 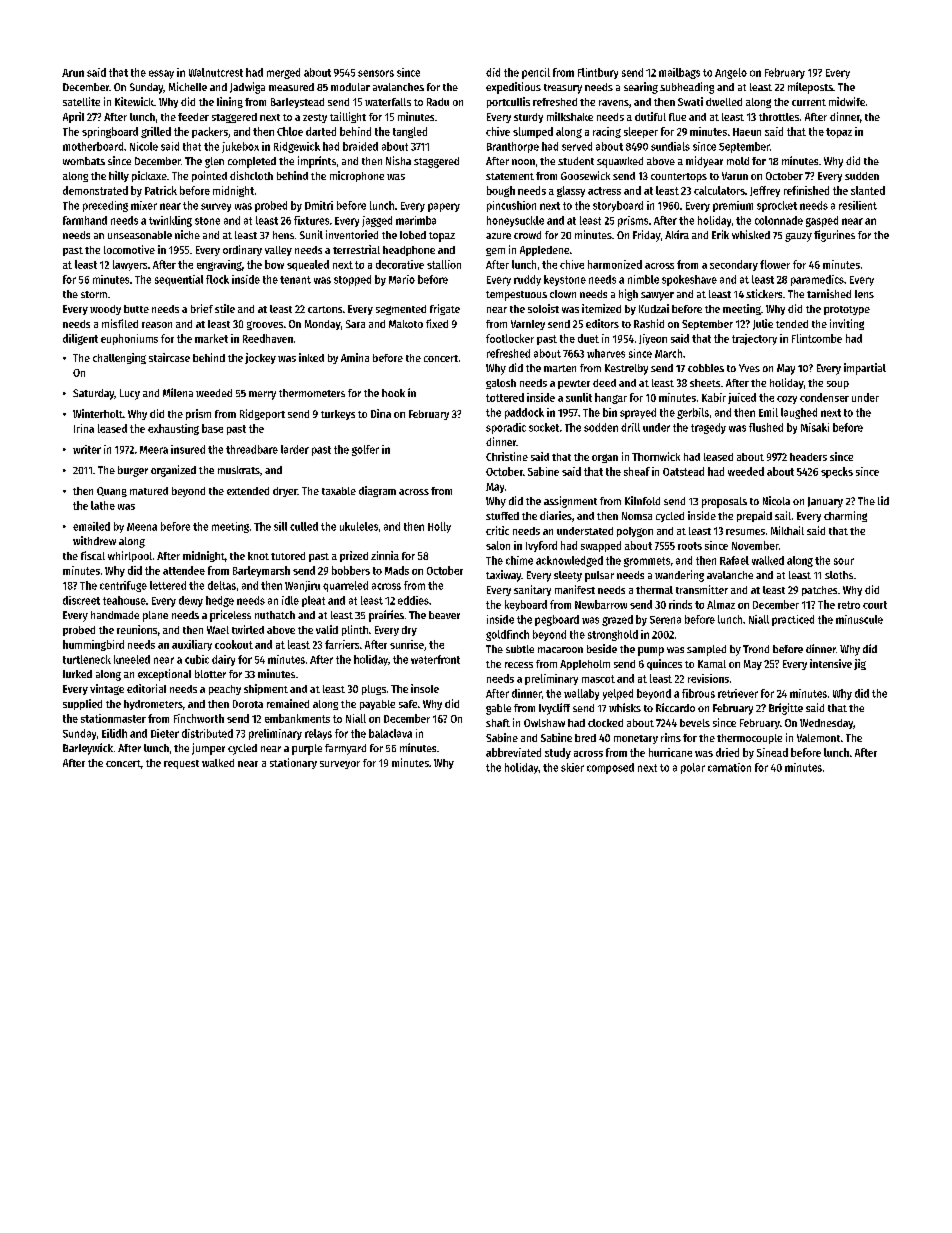 What do you see at coordinates (810, 88) in the screenshot?
I see `mileposts` at bounding box center [810, 88].
